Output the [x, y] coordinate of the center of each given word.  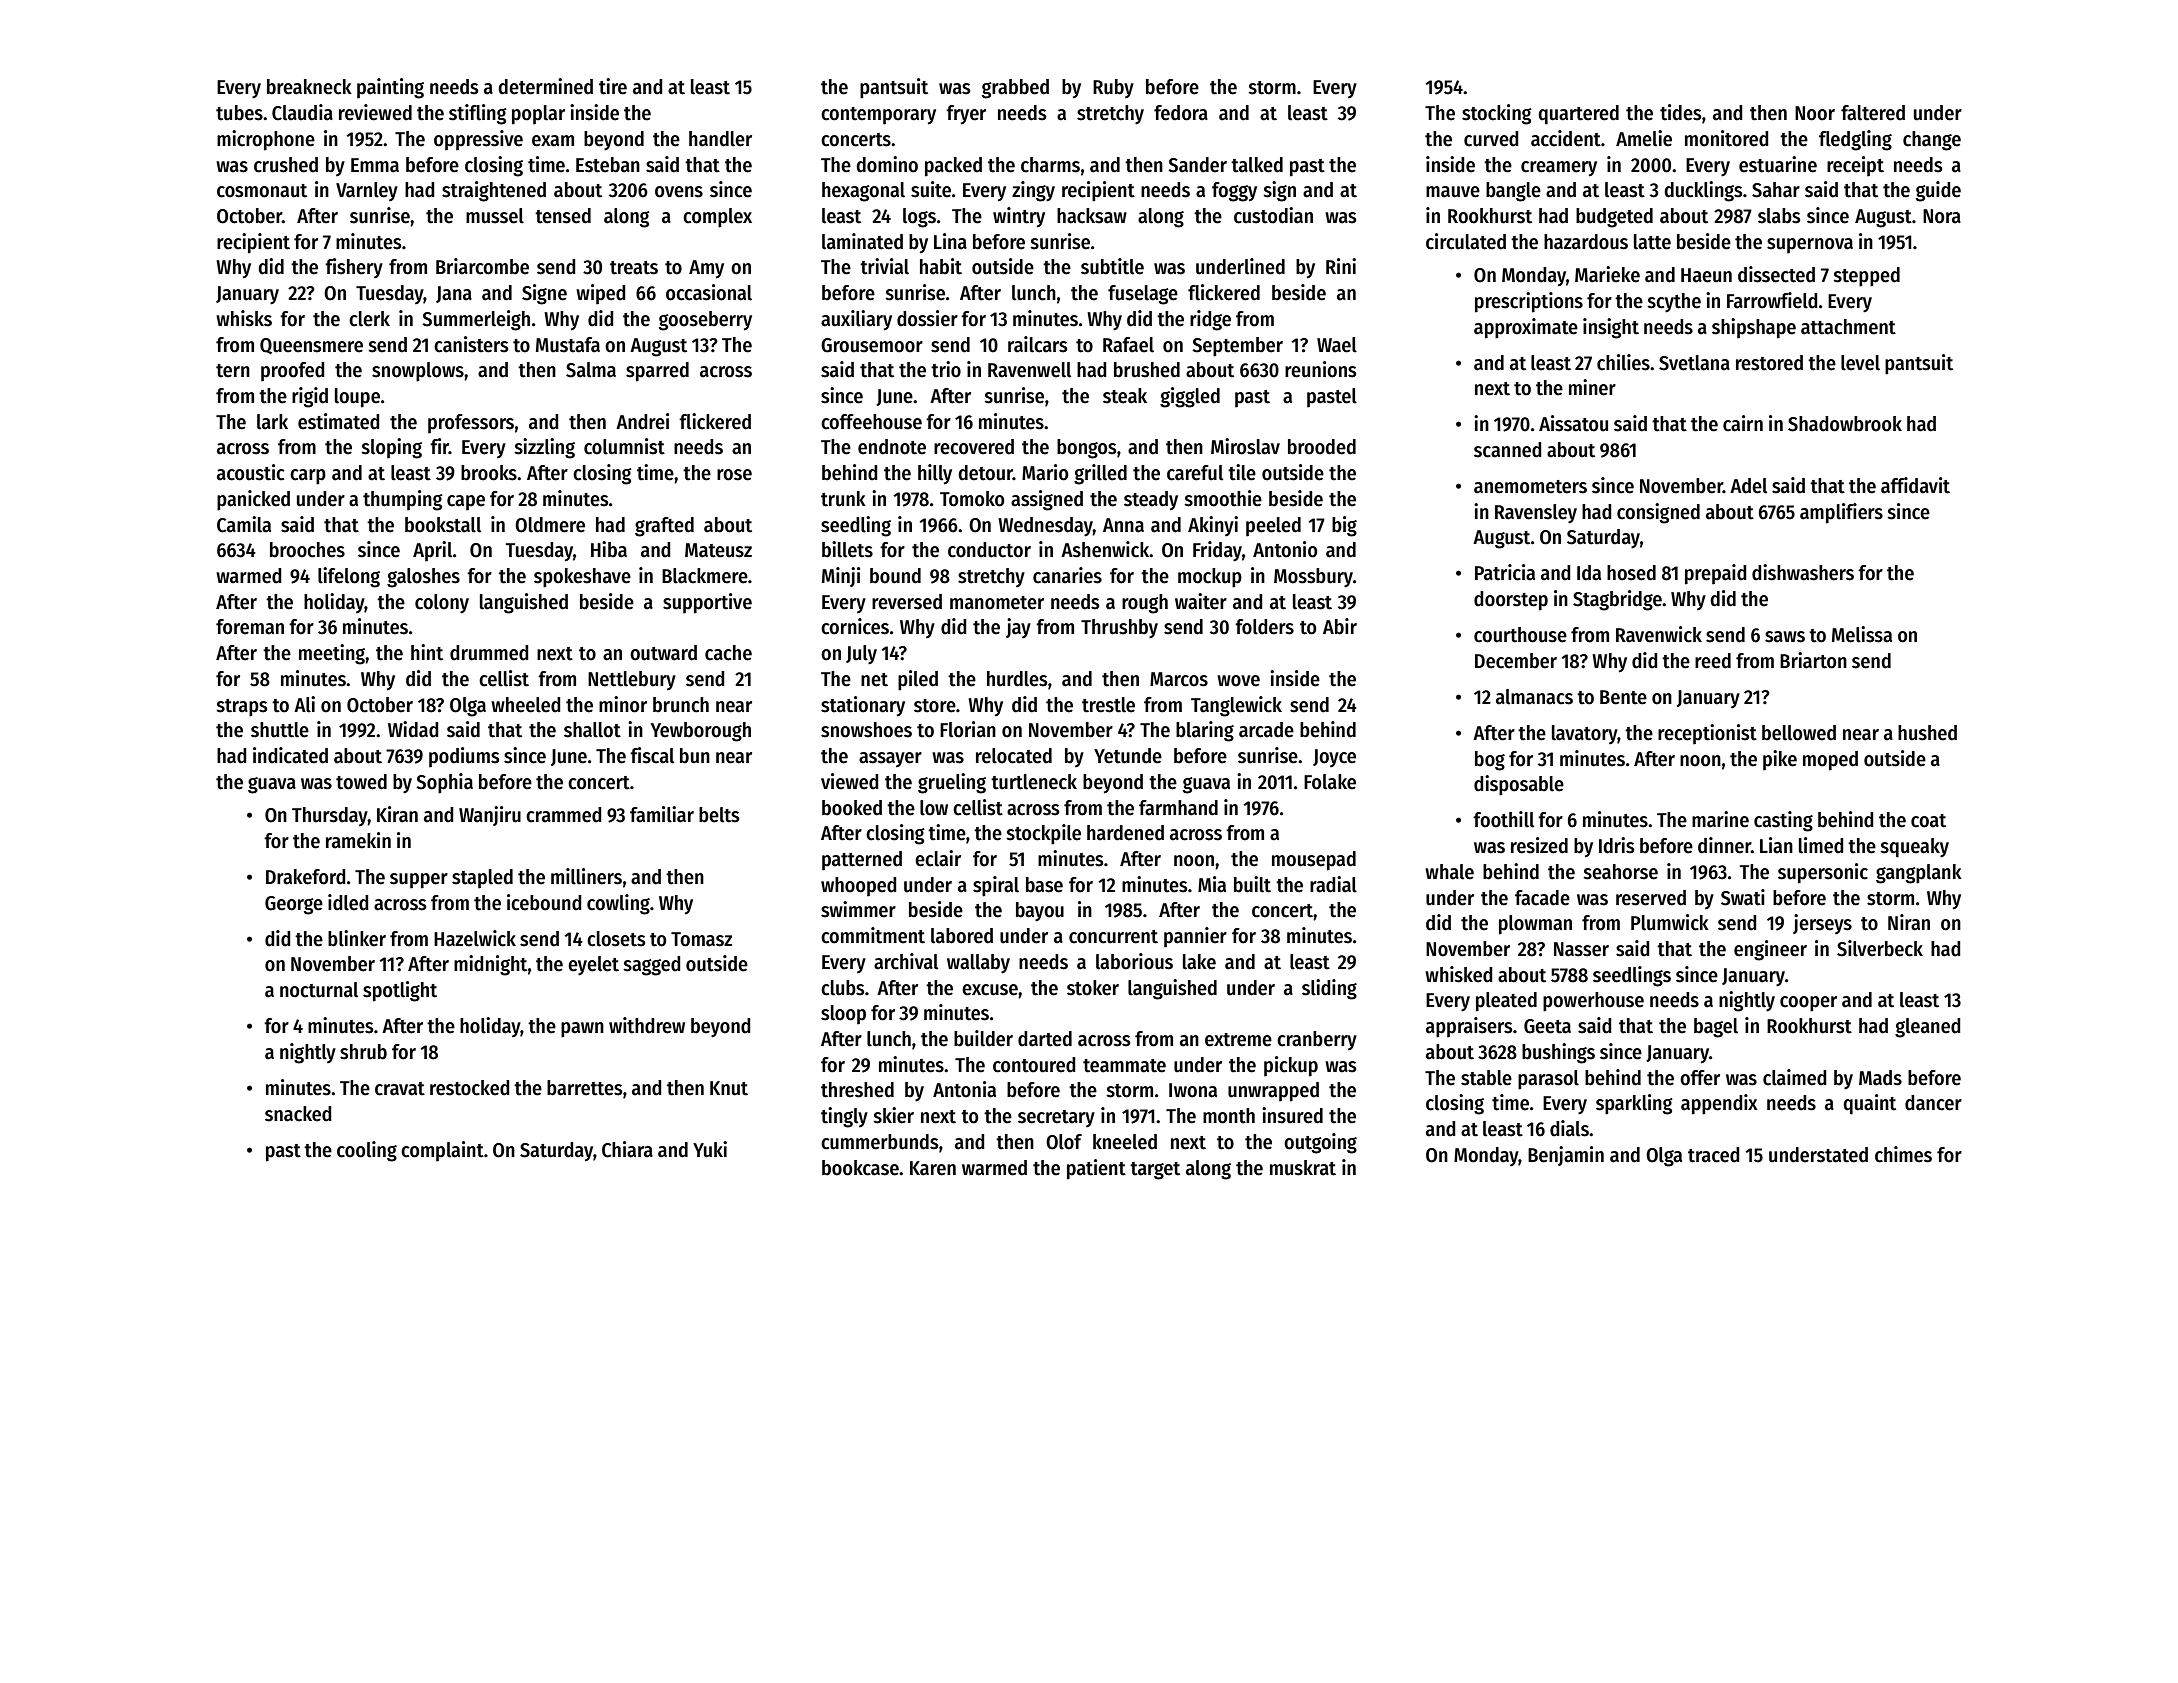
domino [887, 164]
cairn [1743, 423]
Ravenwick [1659, 634]
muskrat [1303, 1168]
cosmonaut [262, 191]
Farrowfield [1772, 300]
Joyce [1334, 758]
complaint [442, 1151]
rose [734, 475]
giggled [1190, 397]
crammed [564, 815]
